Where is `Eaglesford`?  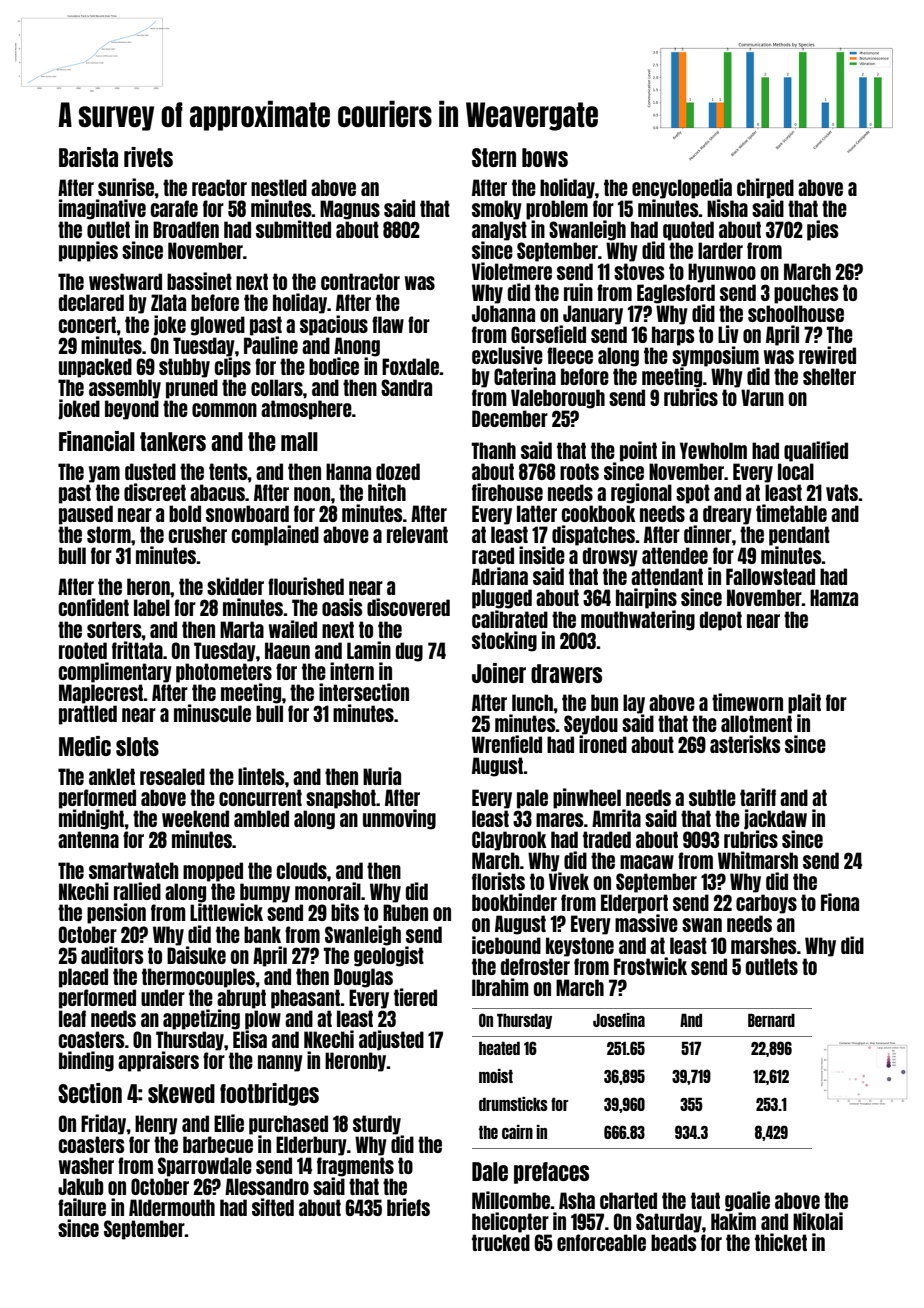 Eaglesford is located at coordinates (676, 294).
